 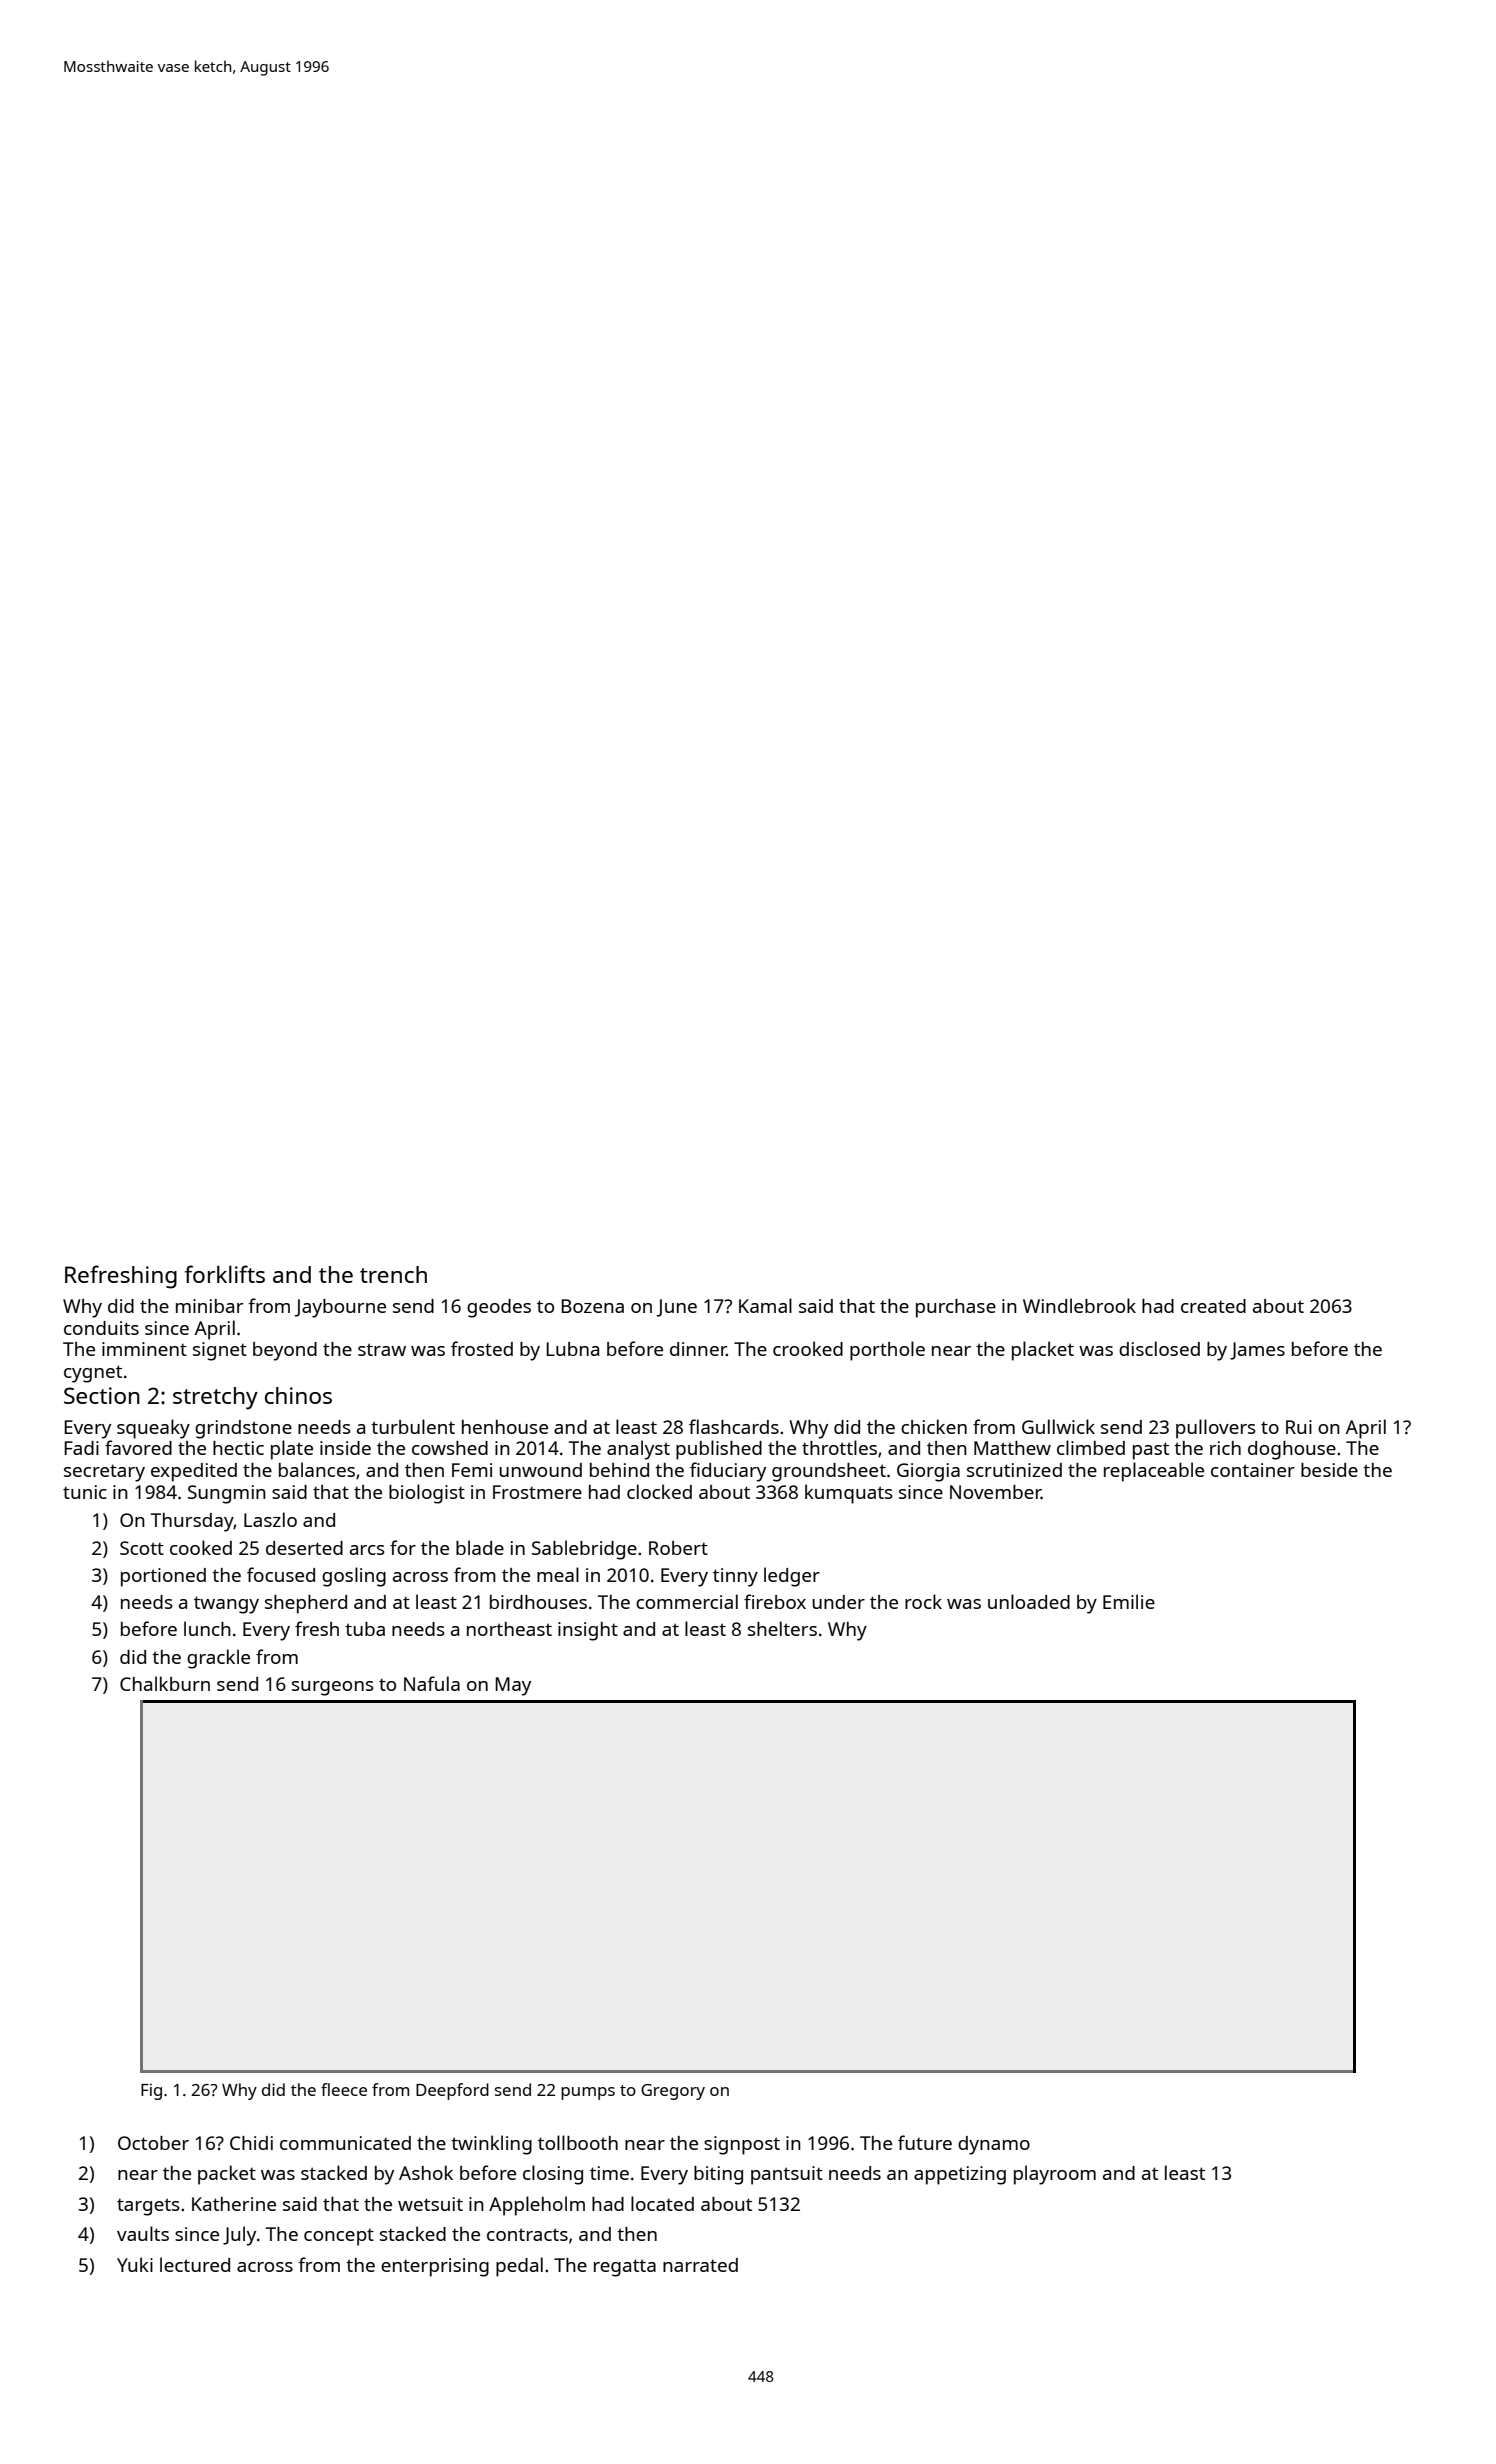 I want to click on playroom, so click(x=1055, y=2175).
